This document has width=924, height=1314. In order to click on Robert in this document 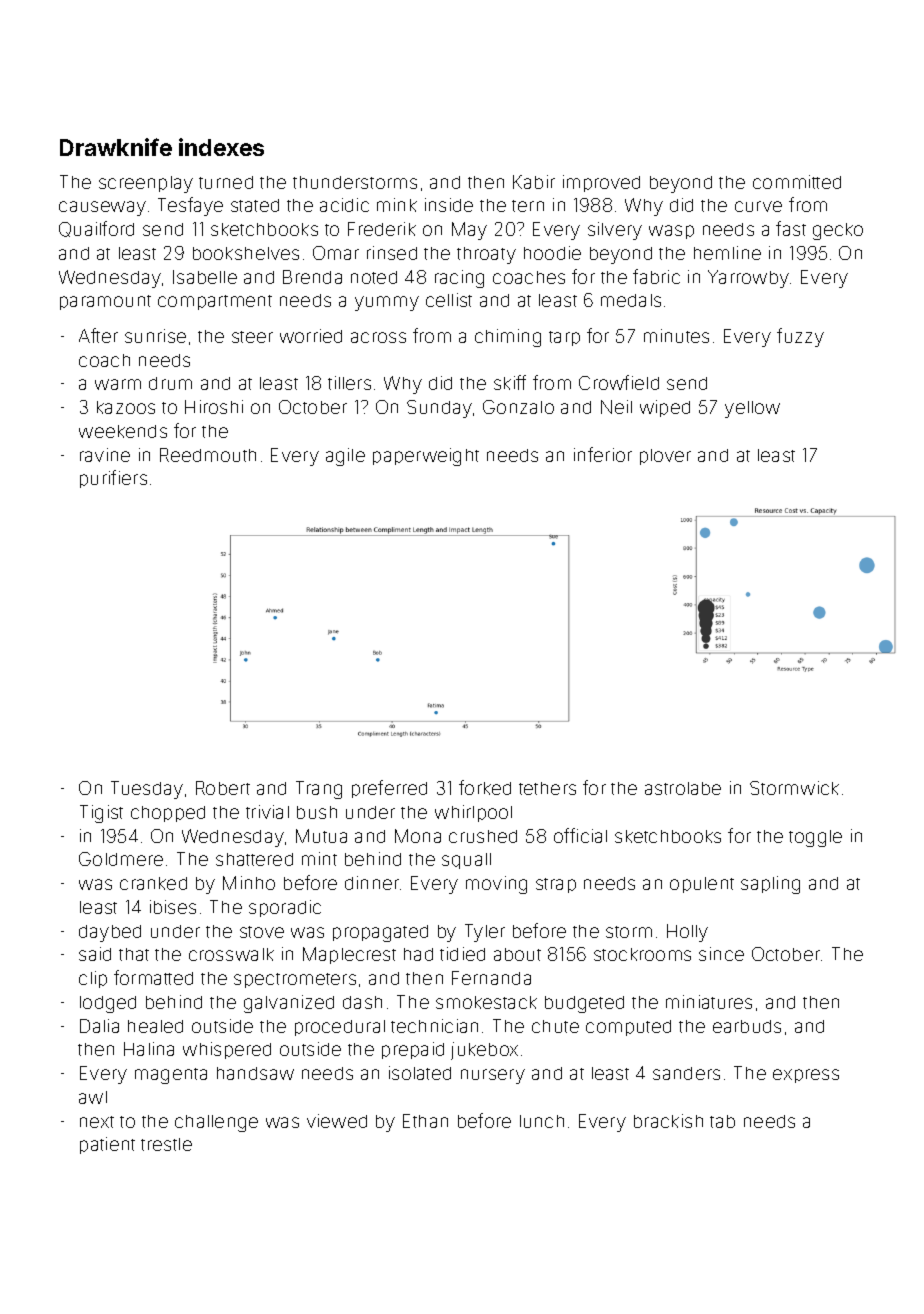, I will do `click(223, 788)`.
